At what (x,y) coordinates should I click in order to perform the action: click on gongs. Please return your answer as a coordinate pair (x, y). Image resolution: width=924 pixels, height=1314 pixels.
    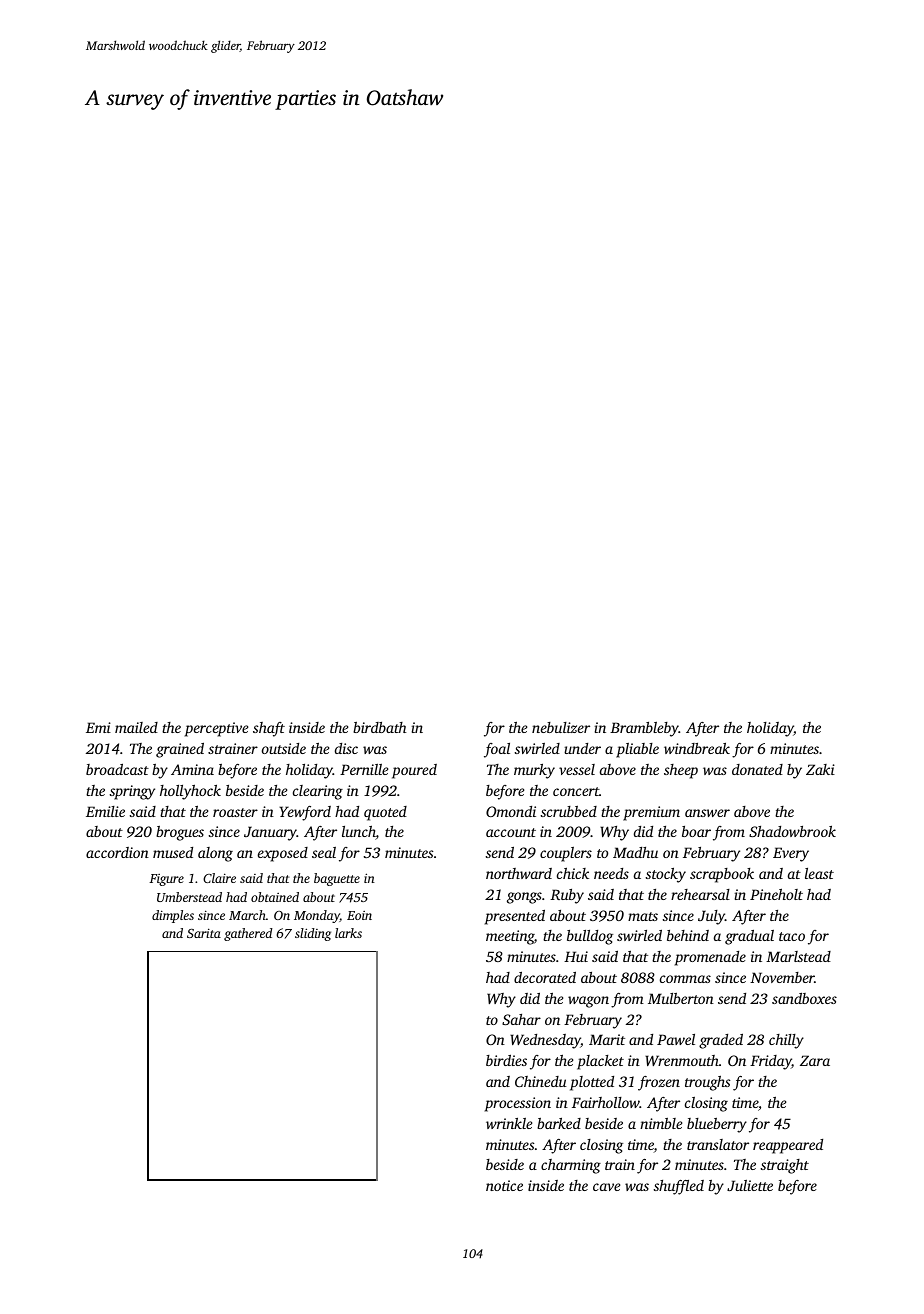
    Looking at the image, I should click on (524, 898).
